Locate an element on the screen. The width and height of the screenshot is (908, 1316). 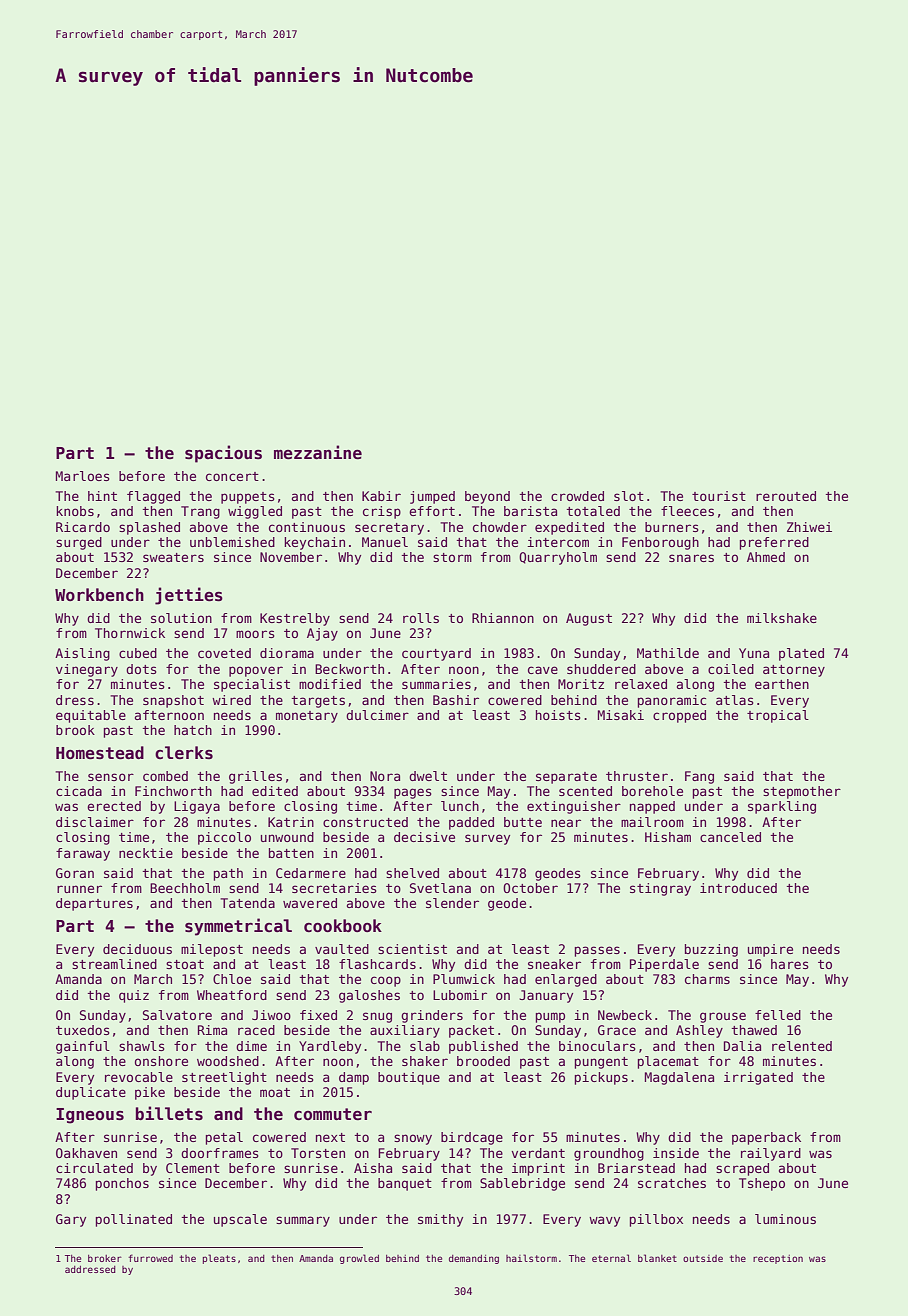
runner is located at coordinates (79, 889).
